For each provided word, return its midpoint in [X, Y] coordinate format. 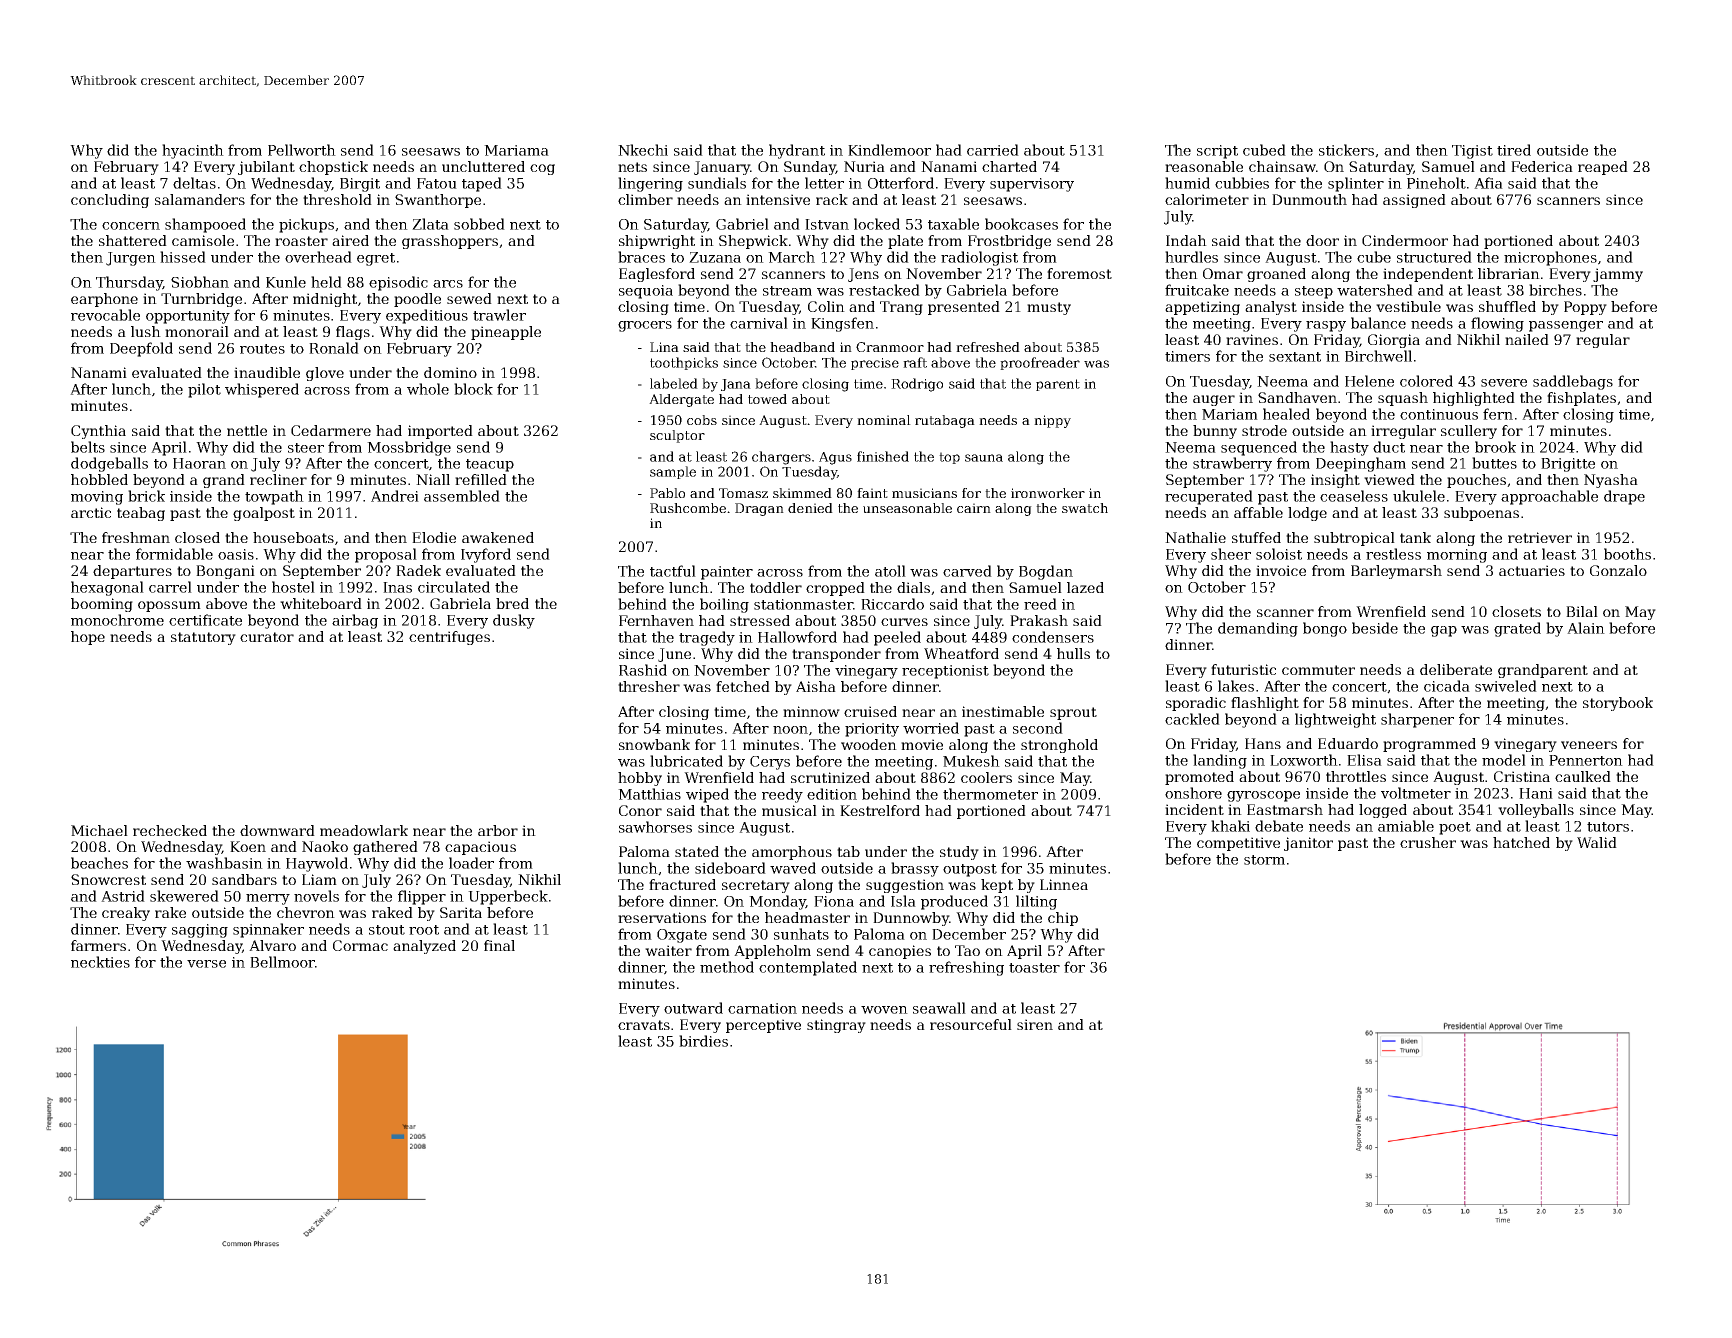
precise [875, 364]
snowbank [654, 744]
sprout [1073, 713]
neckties [100, 962]
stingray [836, 1026]
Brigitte [1568, 465]
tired [1514, 150]
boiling [724, 605]
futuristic [1243, 669]
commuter [1318, 670]
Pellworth [302, 150]
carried [993, 150]
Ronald [334, 348]
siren [1035, 1024]
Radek [418, 570]
